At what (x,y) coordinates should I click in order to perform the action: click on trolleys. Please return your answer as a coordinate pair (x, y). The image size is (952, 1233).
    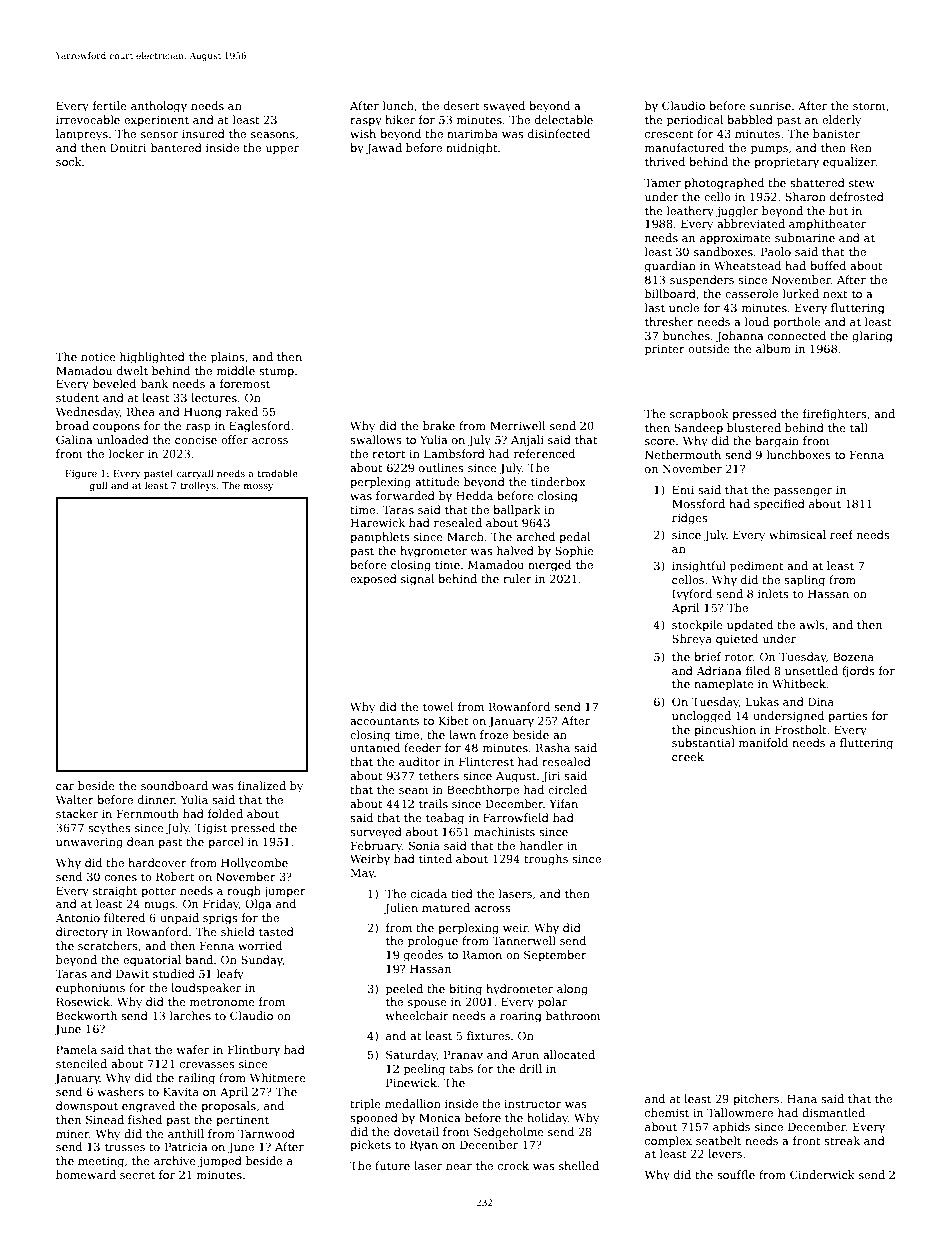
    Looking at the image, I should click on (198, 486).
